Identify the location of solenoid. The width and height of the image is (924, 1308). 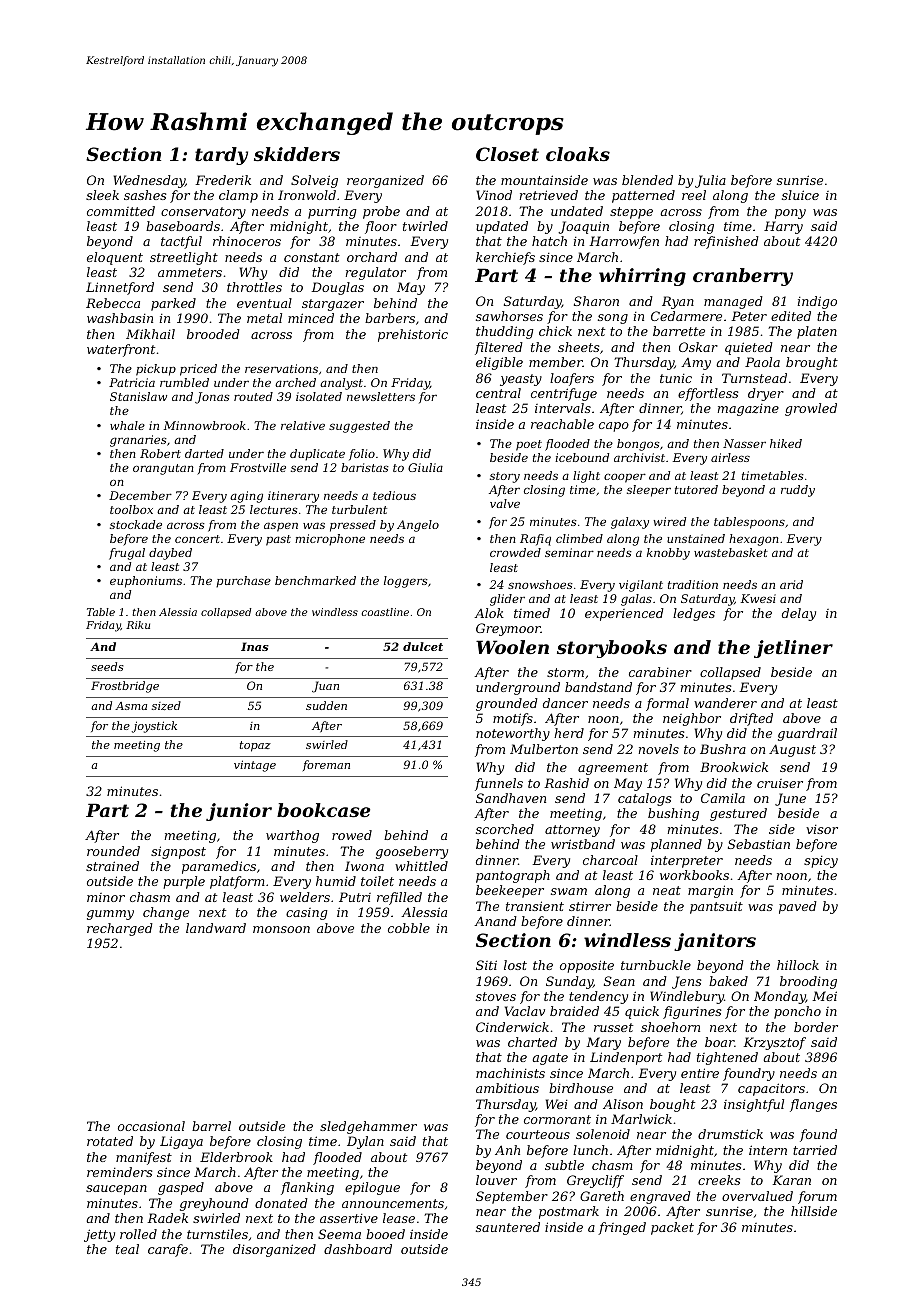
(603, 1134).
